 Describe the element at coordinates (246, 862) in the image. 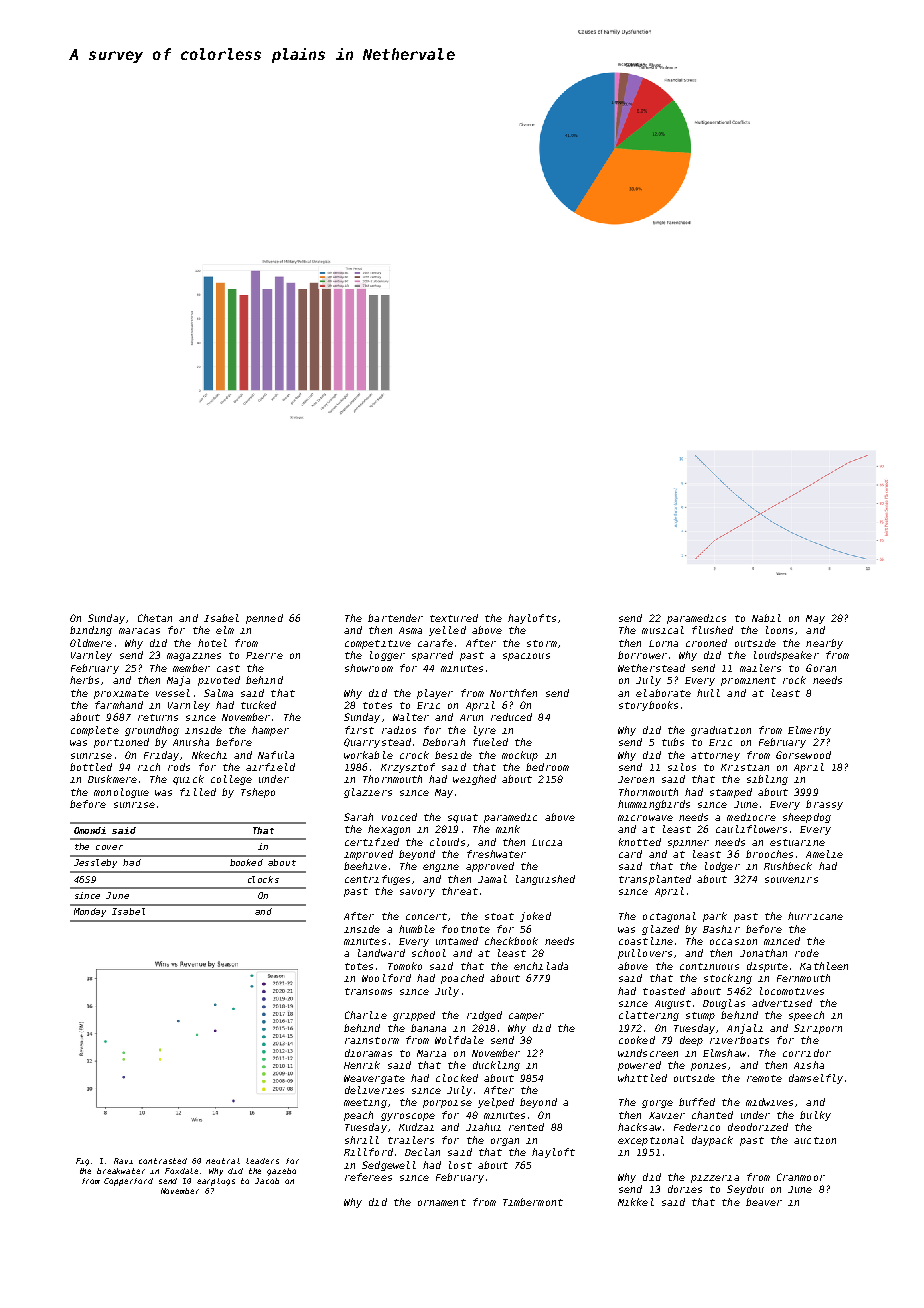

I see `booked` at that location.
